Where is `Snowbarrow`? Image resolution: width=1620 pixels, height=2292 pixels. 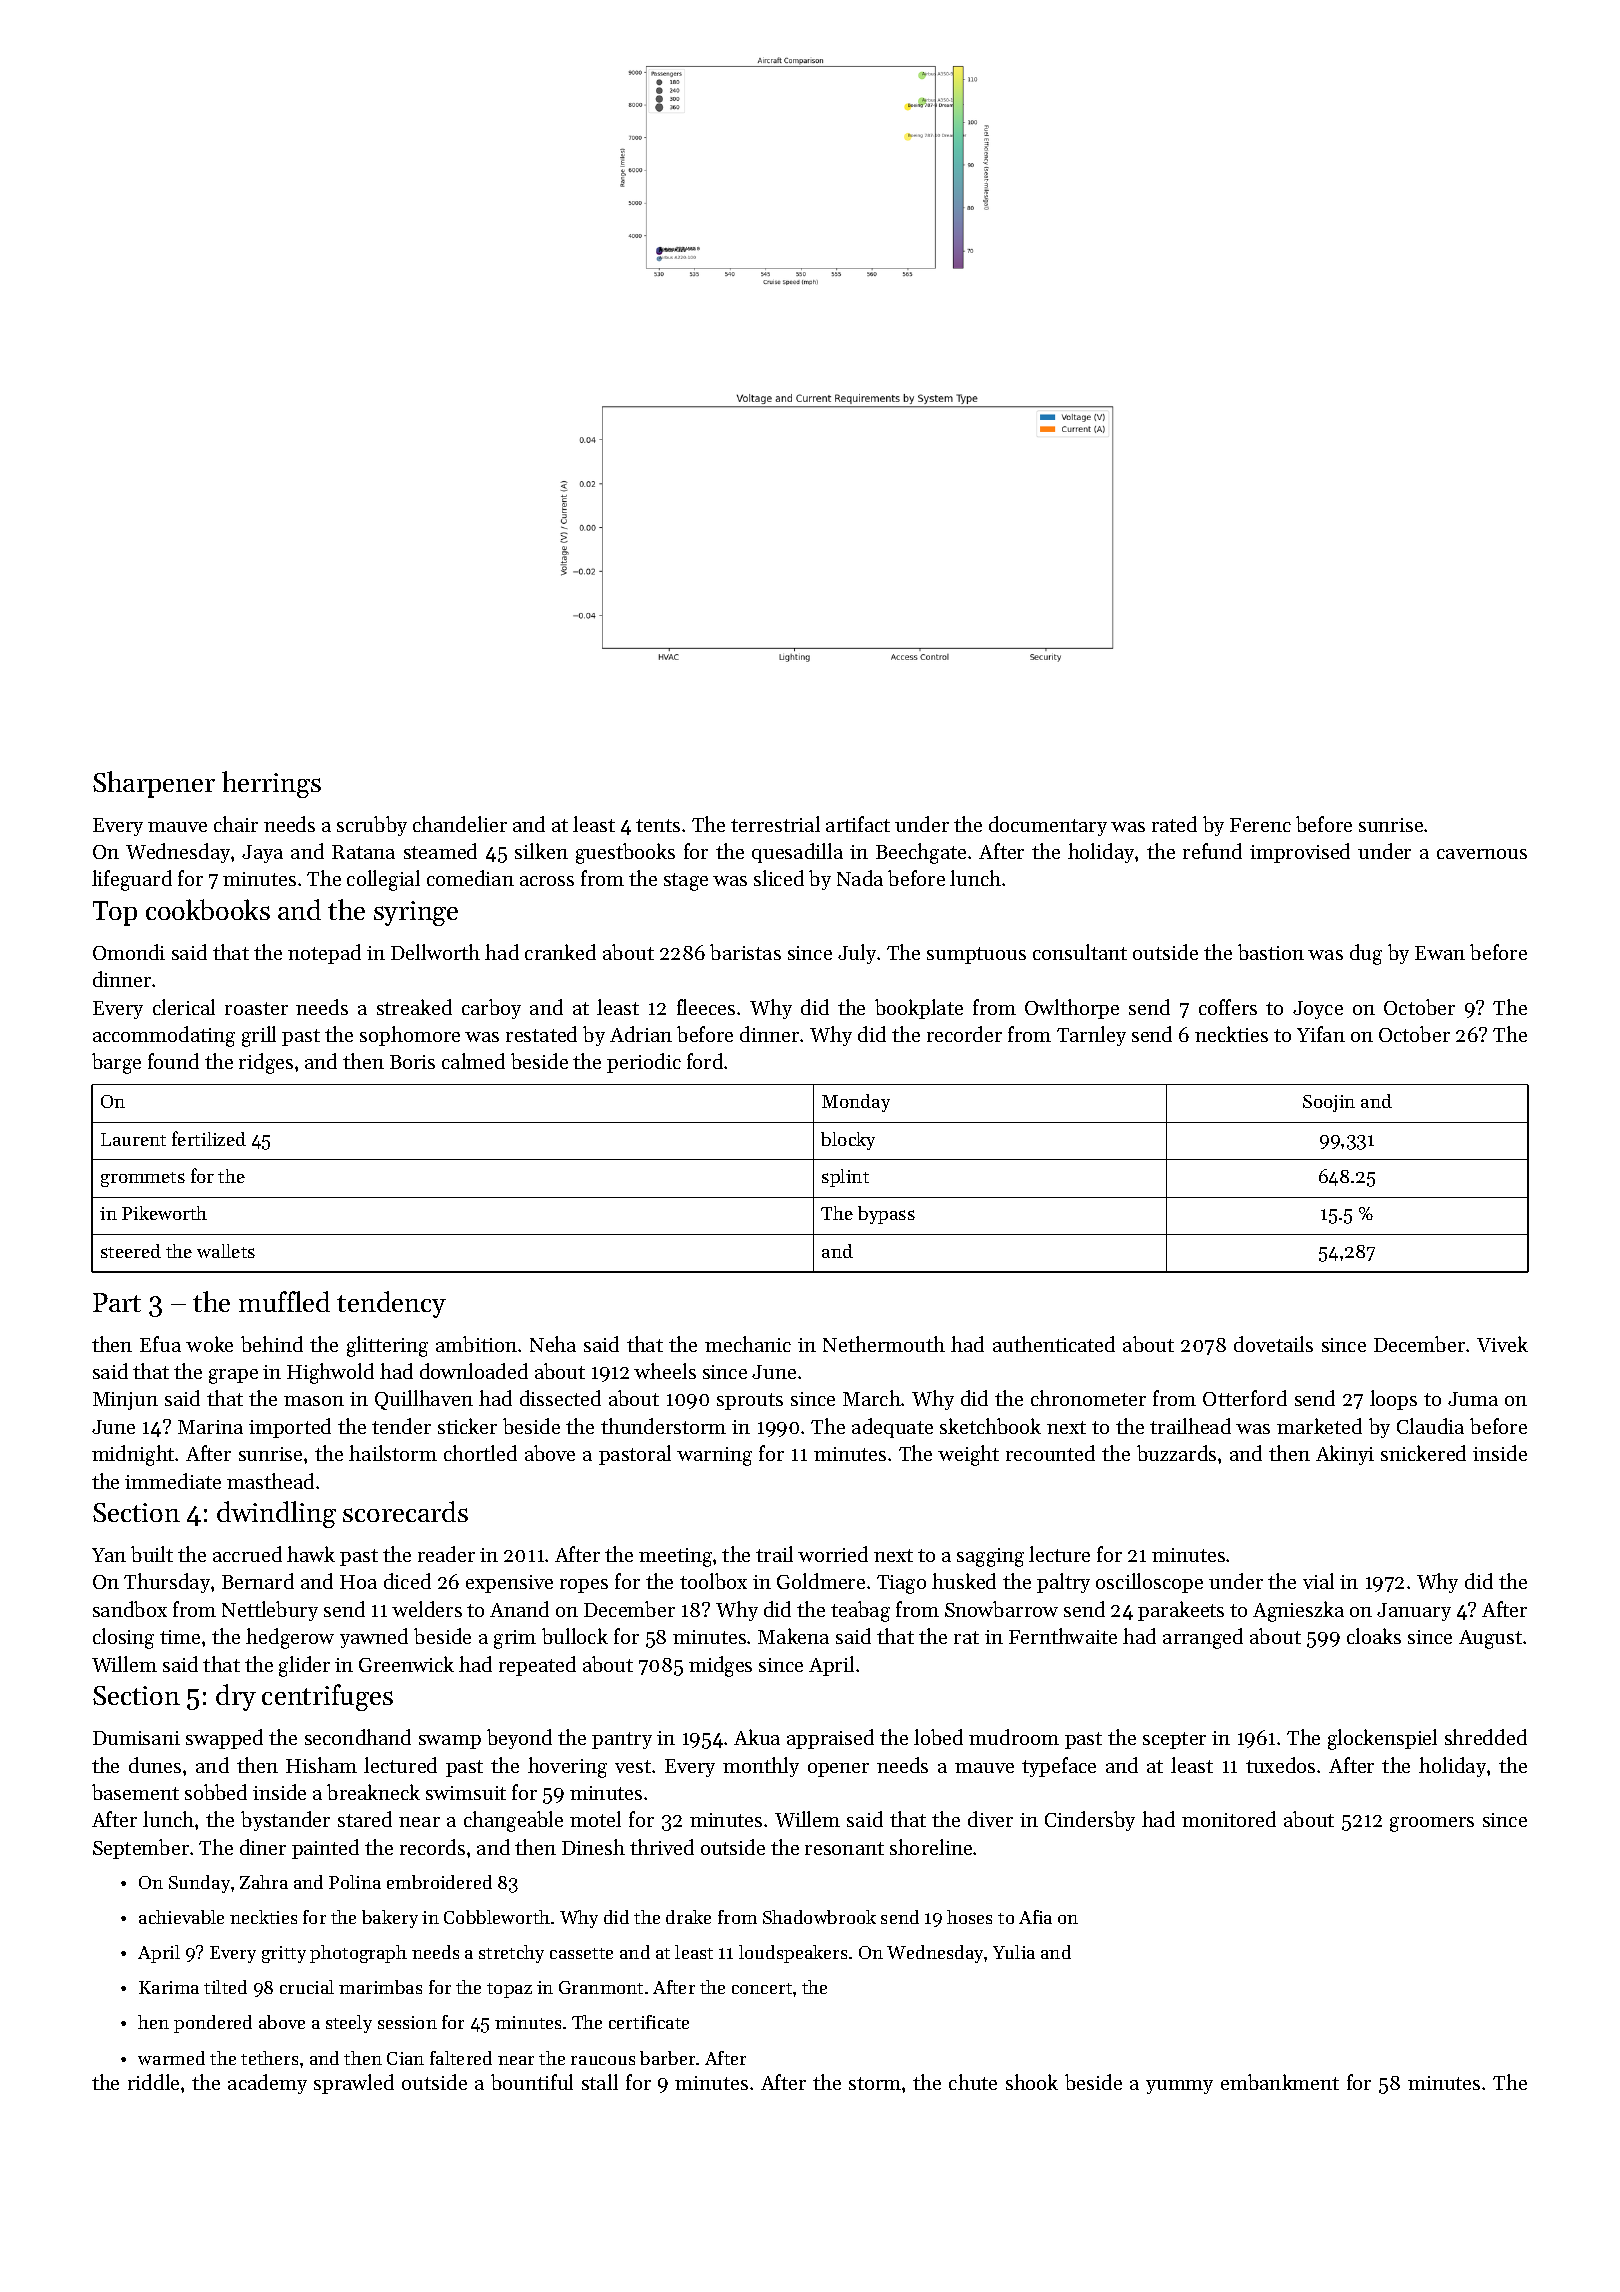 Snowbarrow is located at coordinates (1001, 1609).
